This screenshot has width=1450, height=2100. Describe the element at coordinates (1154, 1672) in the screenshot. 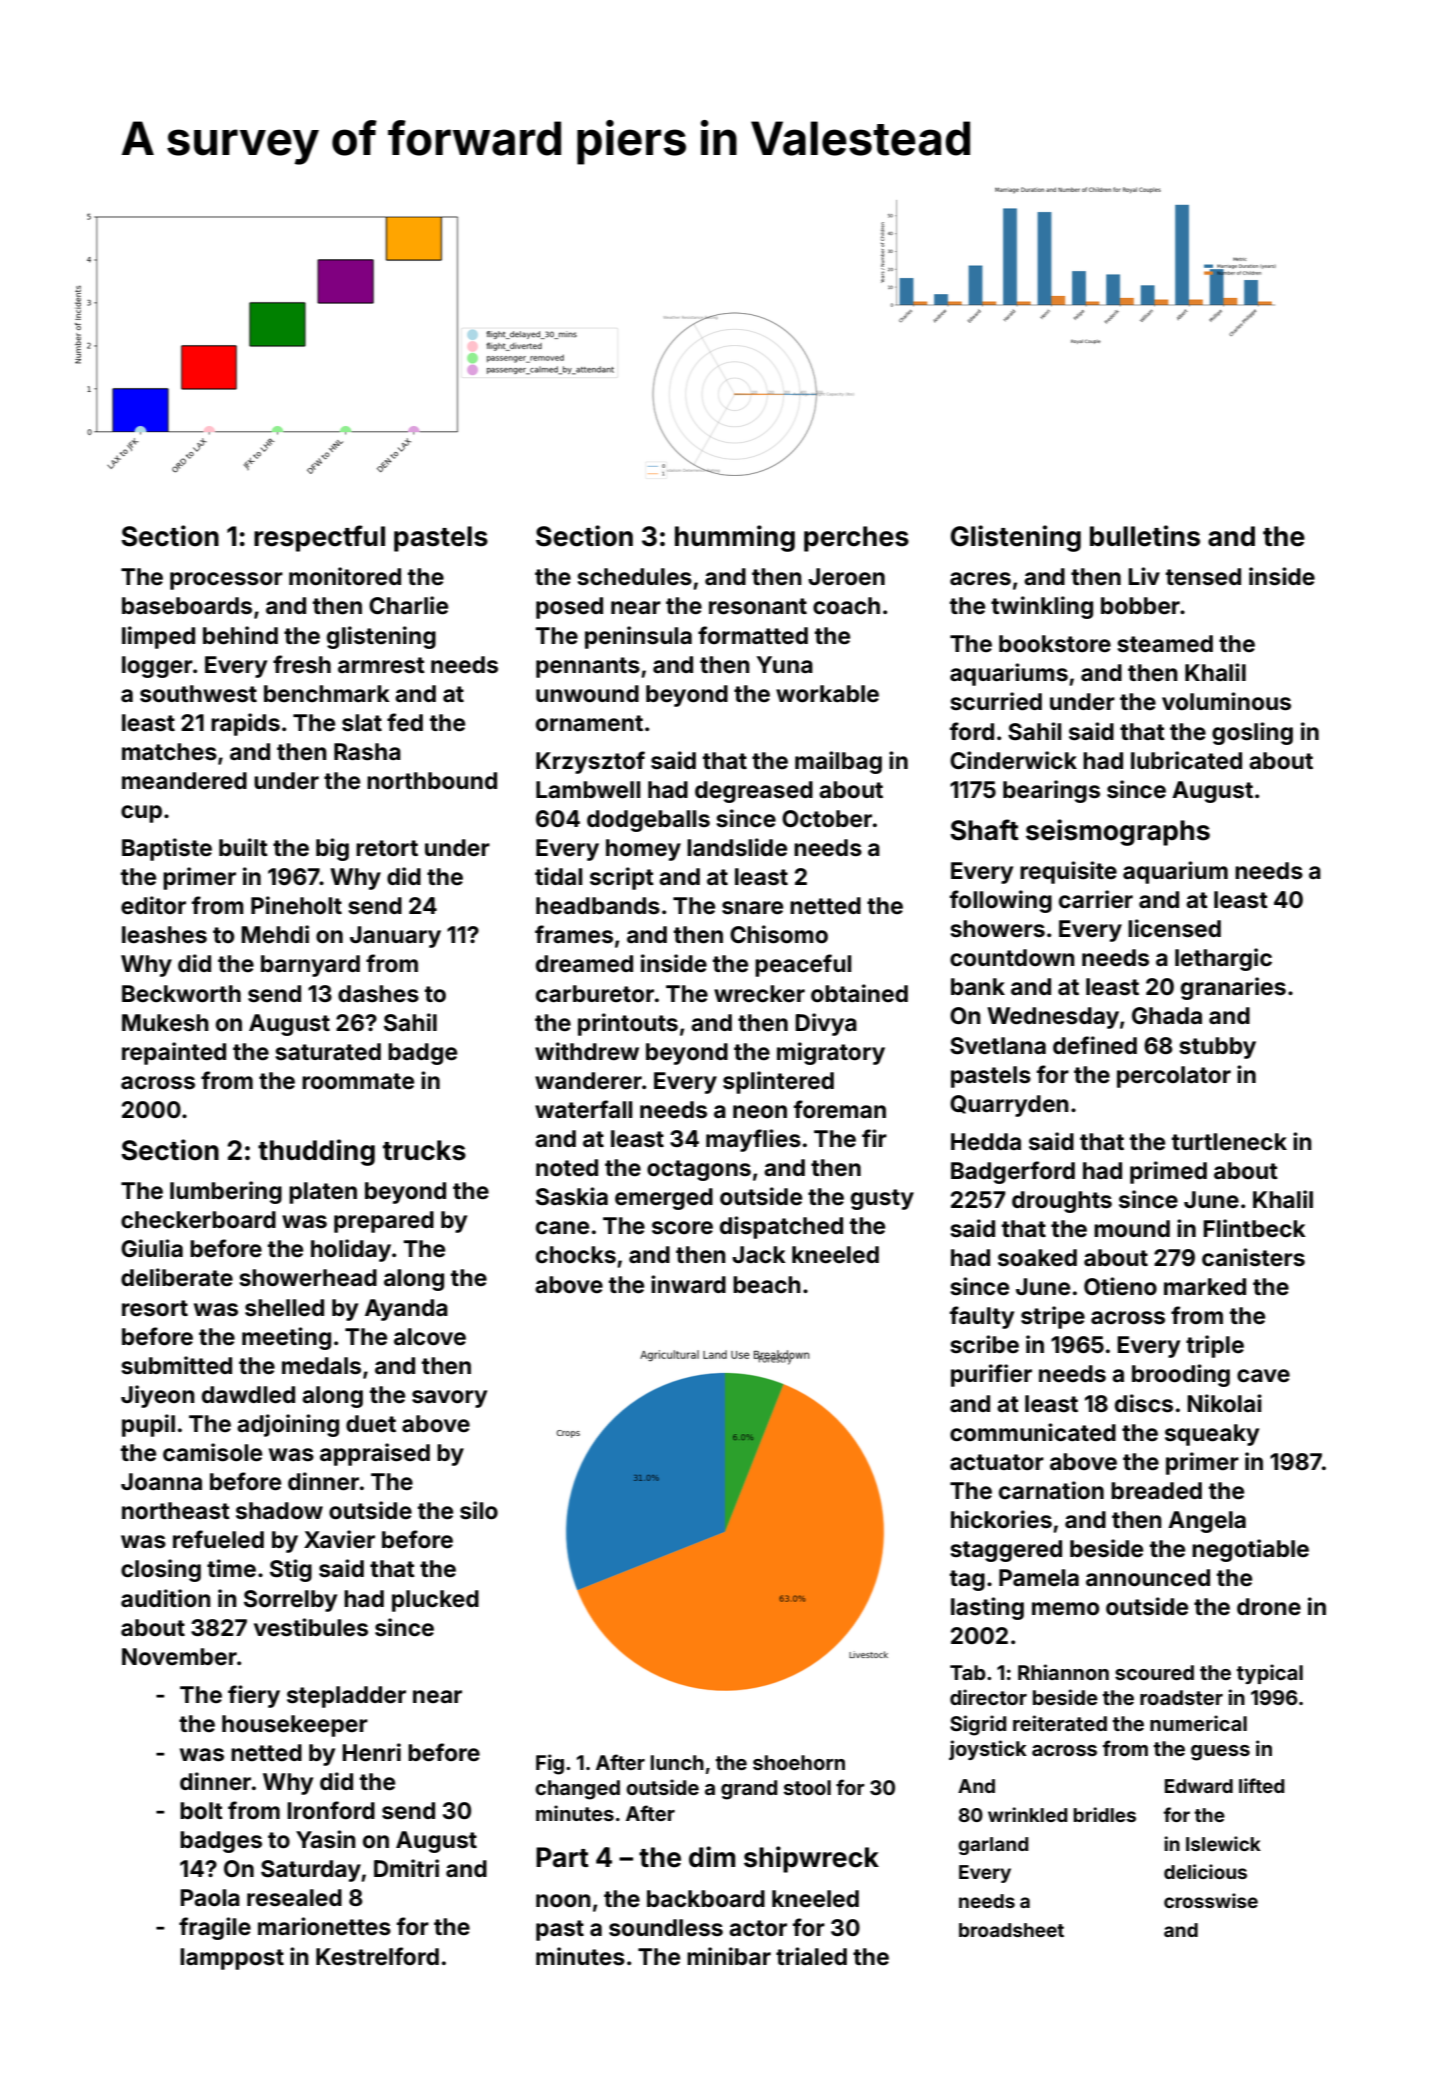

I see `scoured` at that location.
